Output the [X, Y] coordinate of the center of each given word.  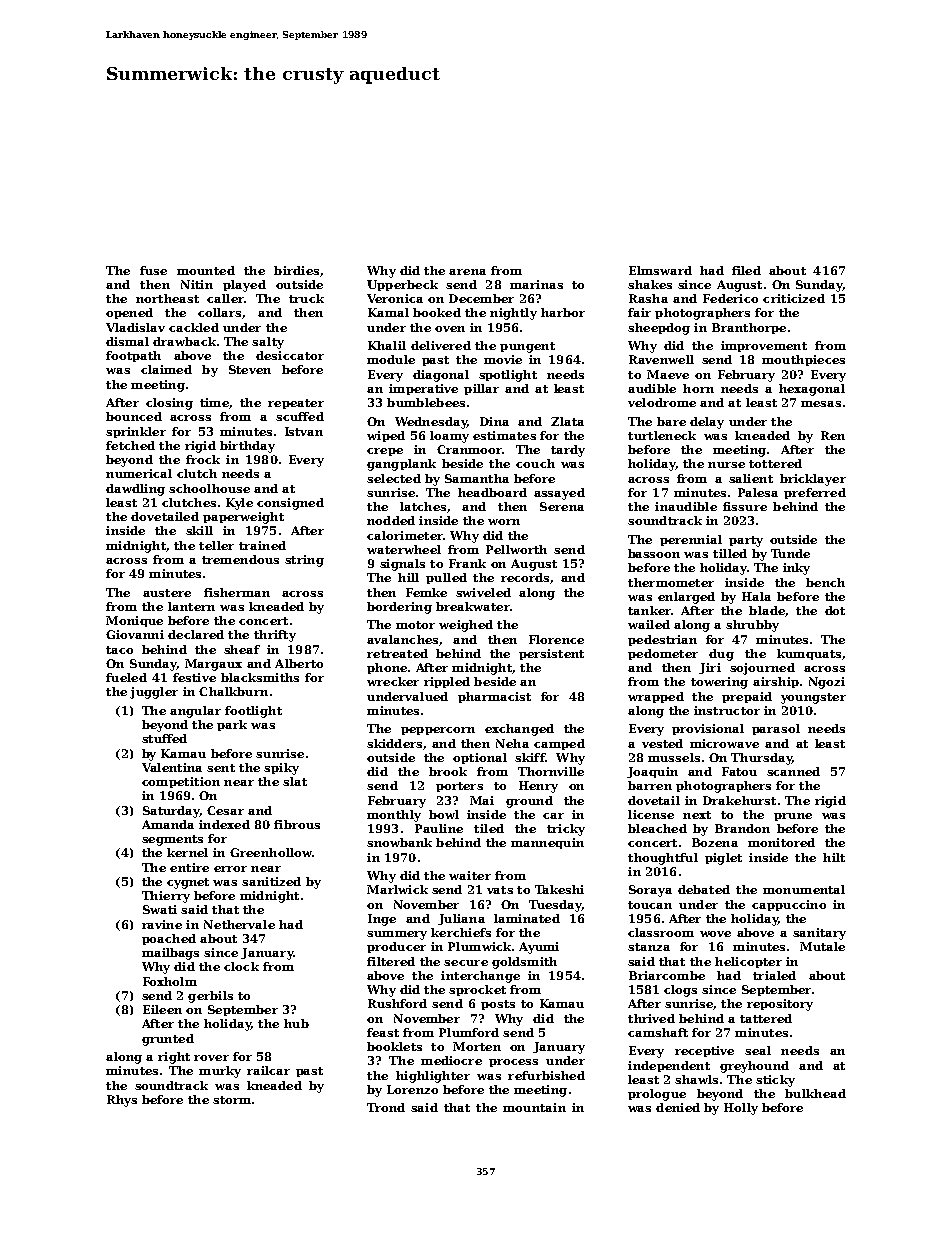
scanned [793, 771]
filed [746, 270]
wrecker [393, 681]
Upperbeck [402, 285]
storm [232, 1100]
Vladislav [135, 327]
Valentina [172, 767]
